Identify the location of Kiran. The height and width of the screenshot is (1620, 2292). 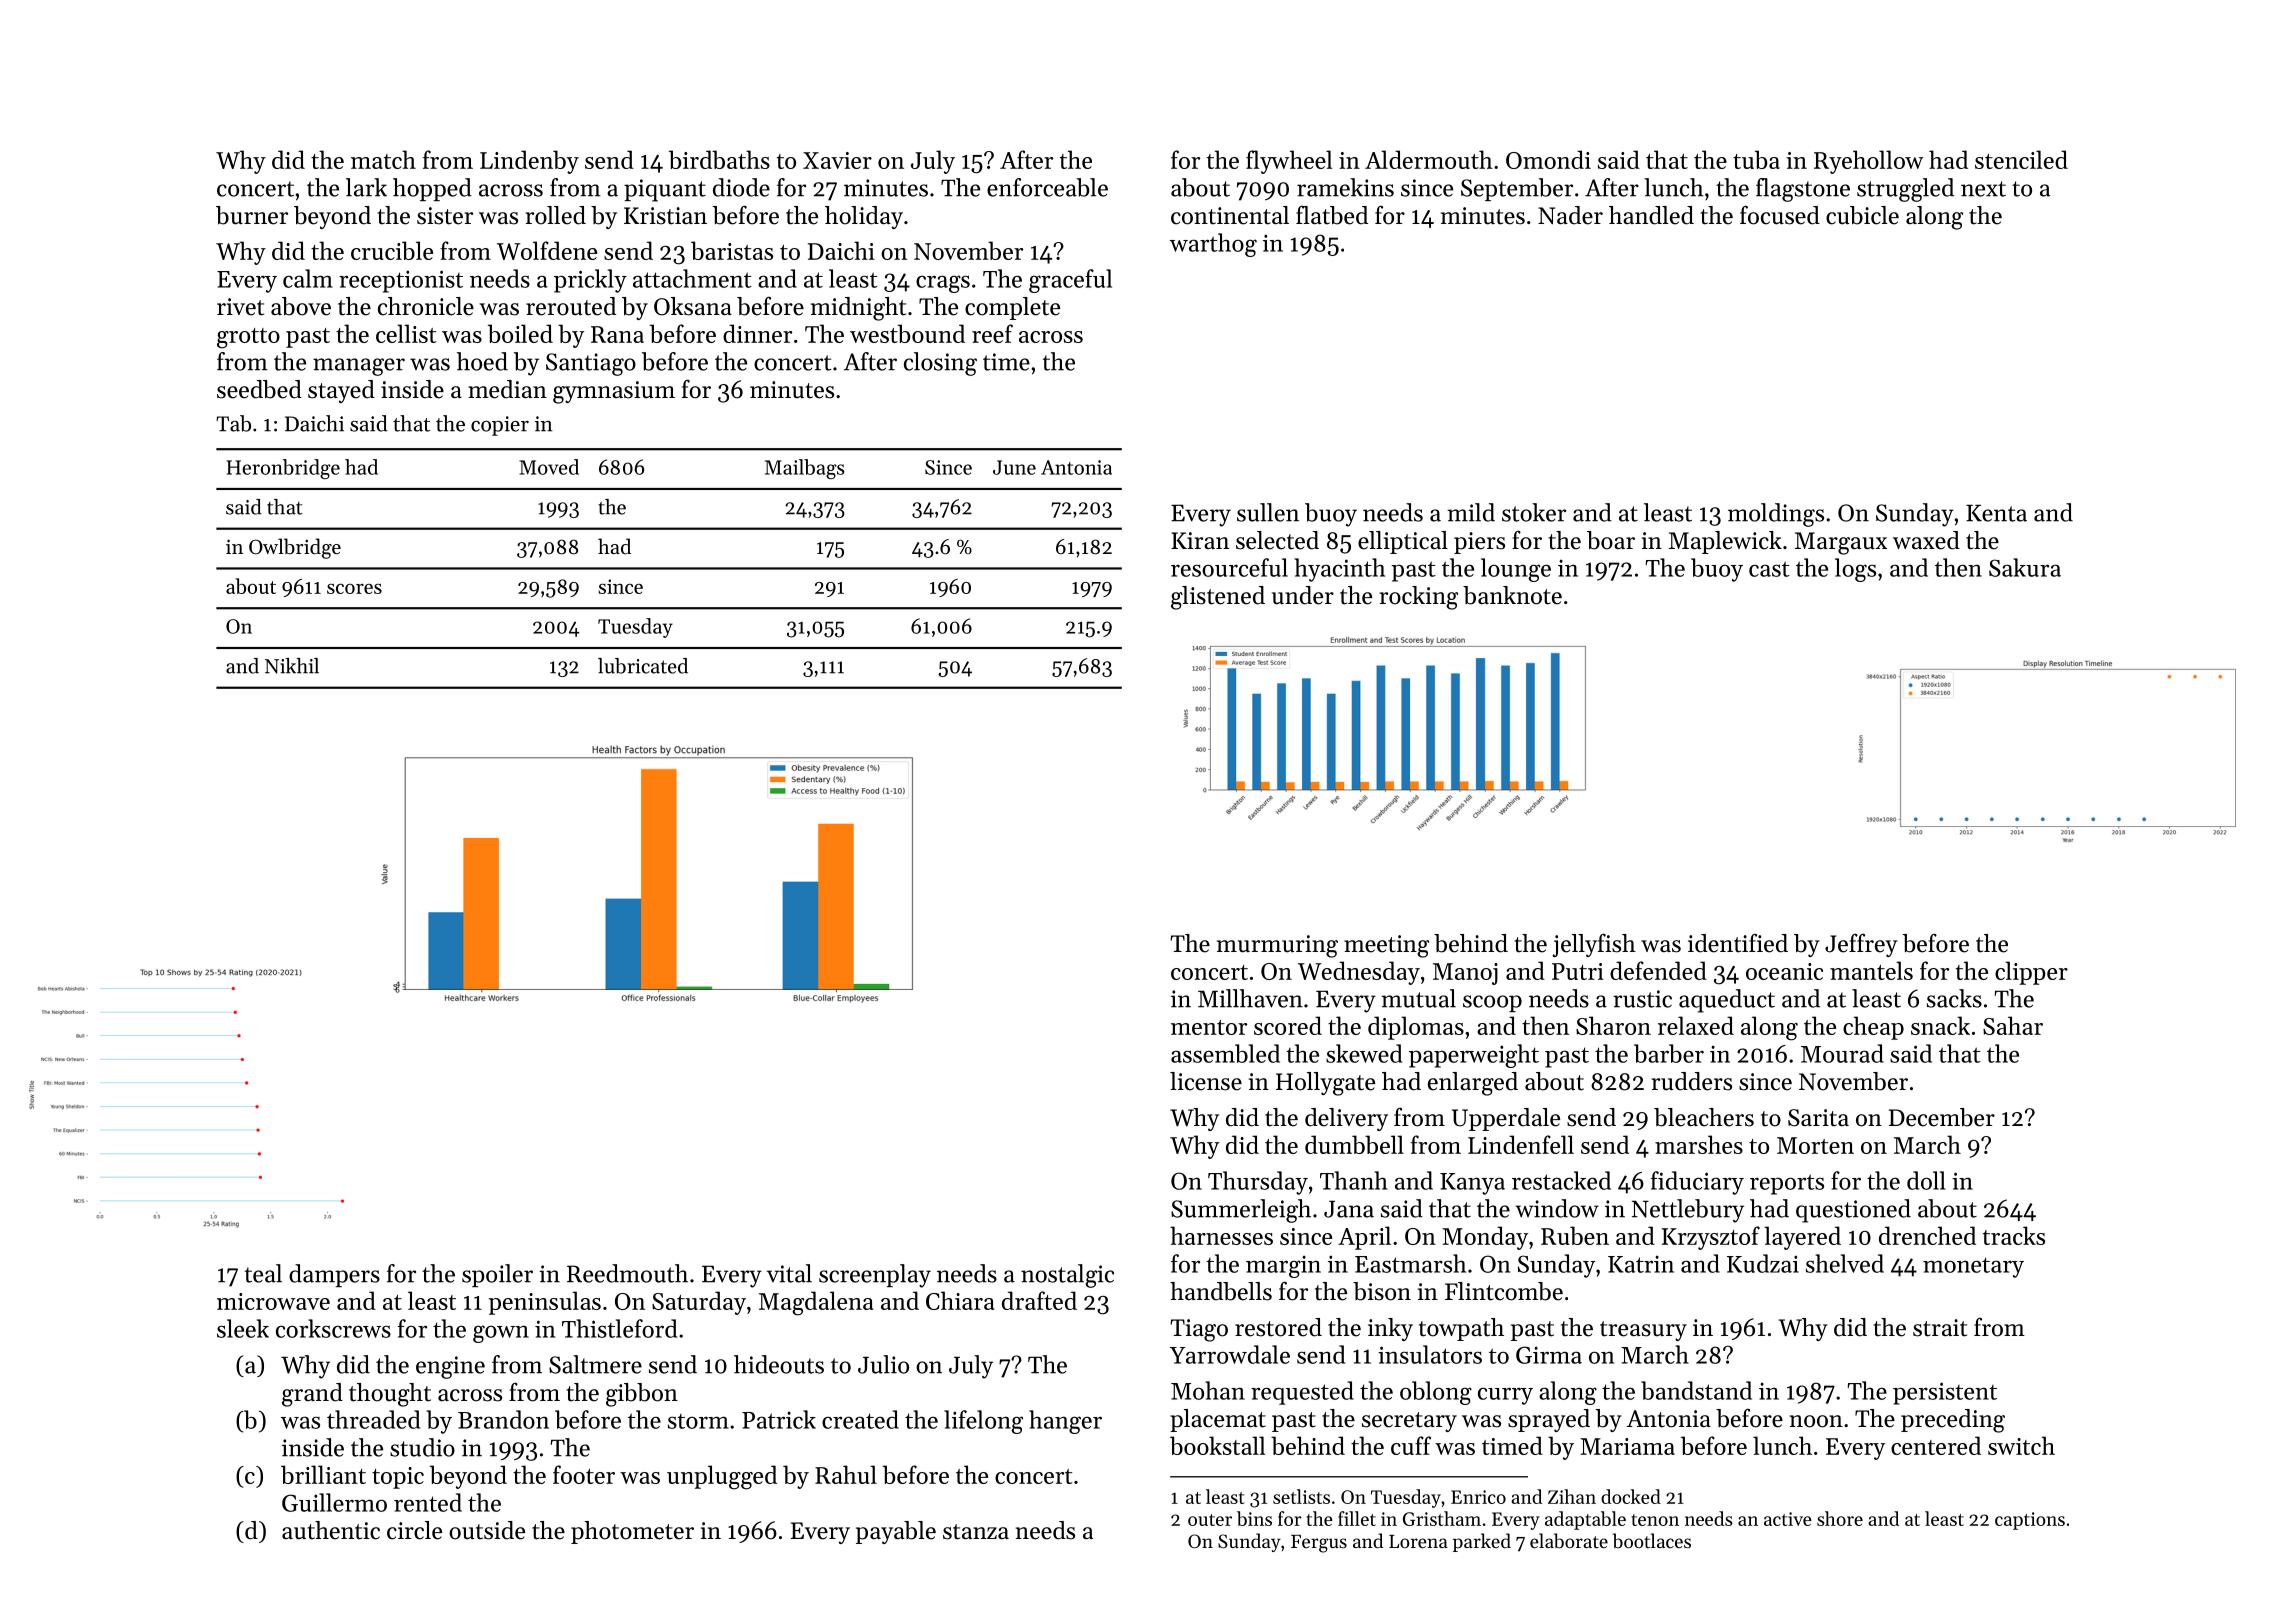
(1200, 540).
